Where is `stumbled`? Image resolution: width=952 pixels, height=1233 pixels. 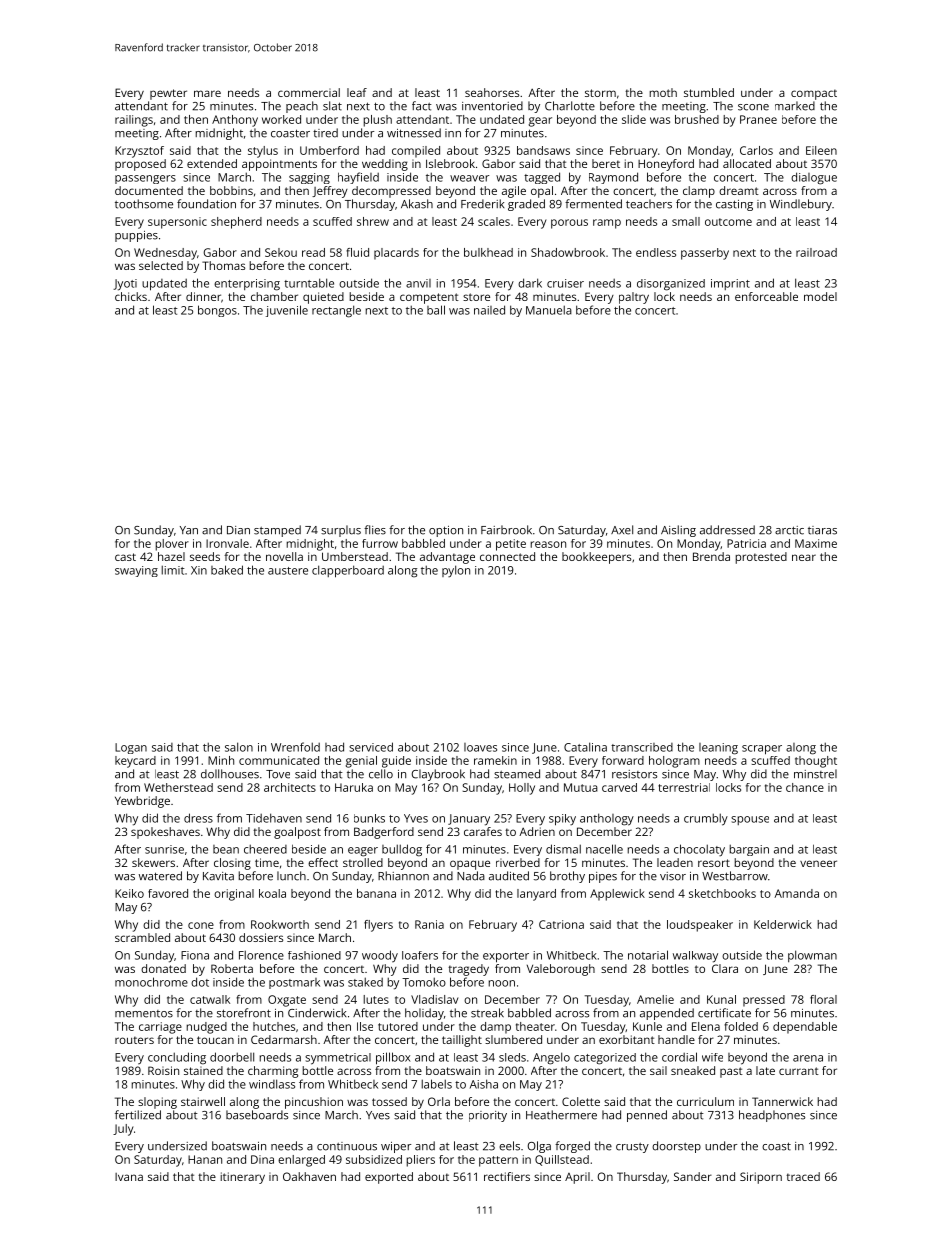 stumbled is located at coordinates (709, 92).
